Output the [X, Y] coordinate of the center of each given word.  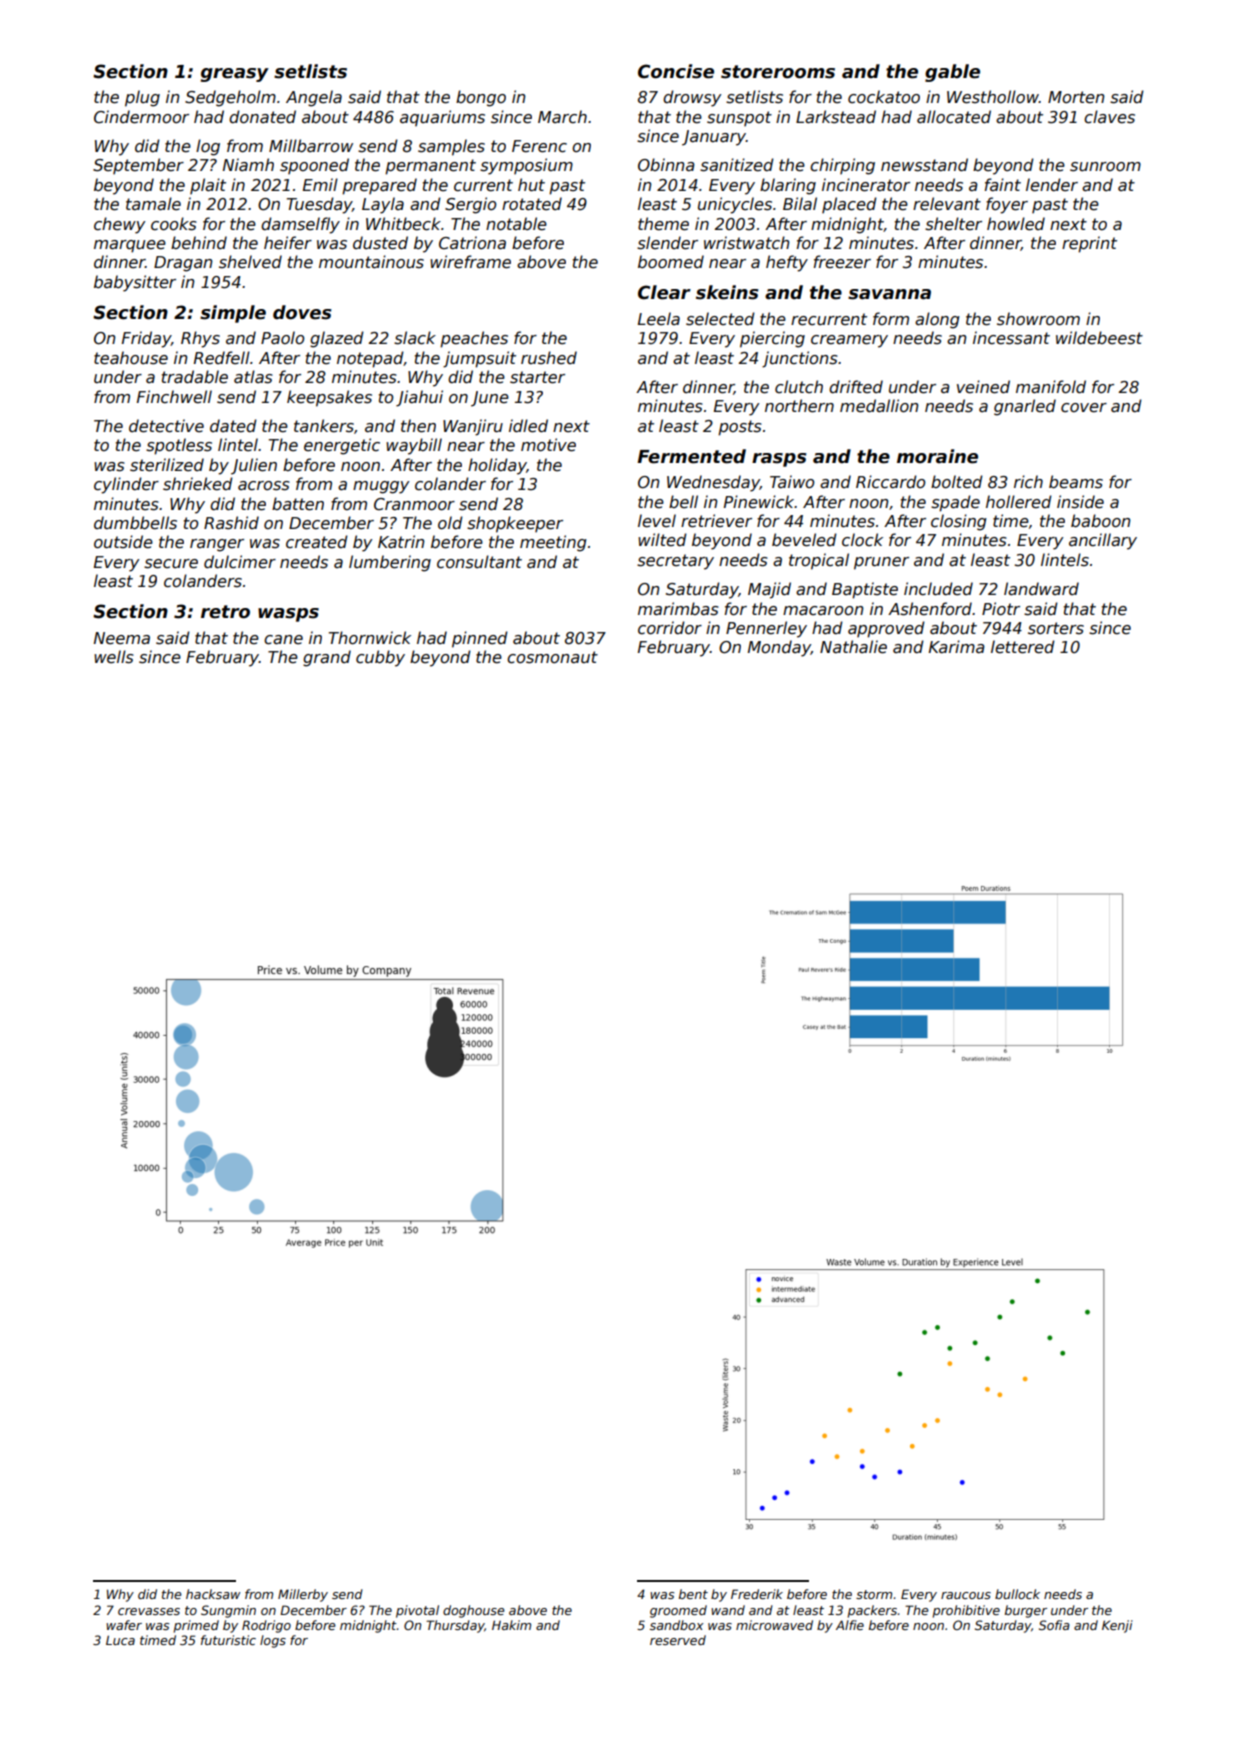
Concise [676, 71]
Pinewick [759, 502]
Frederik [757, 1594]
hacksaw [213, 1594]
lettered [1023, 647]
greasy [235, 75]
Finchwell [174, 397]
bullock [1017, 1594]
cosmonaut [552, 657]
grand [327, 658]
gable [952, 73]
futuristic [228, 1640]
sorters [1056, 628]
